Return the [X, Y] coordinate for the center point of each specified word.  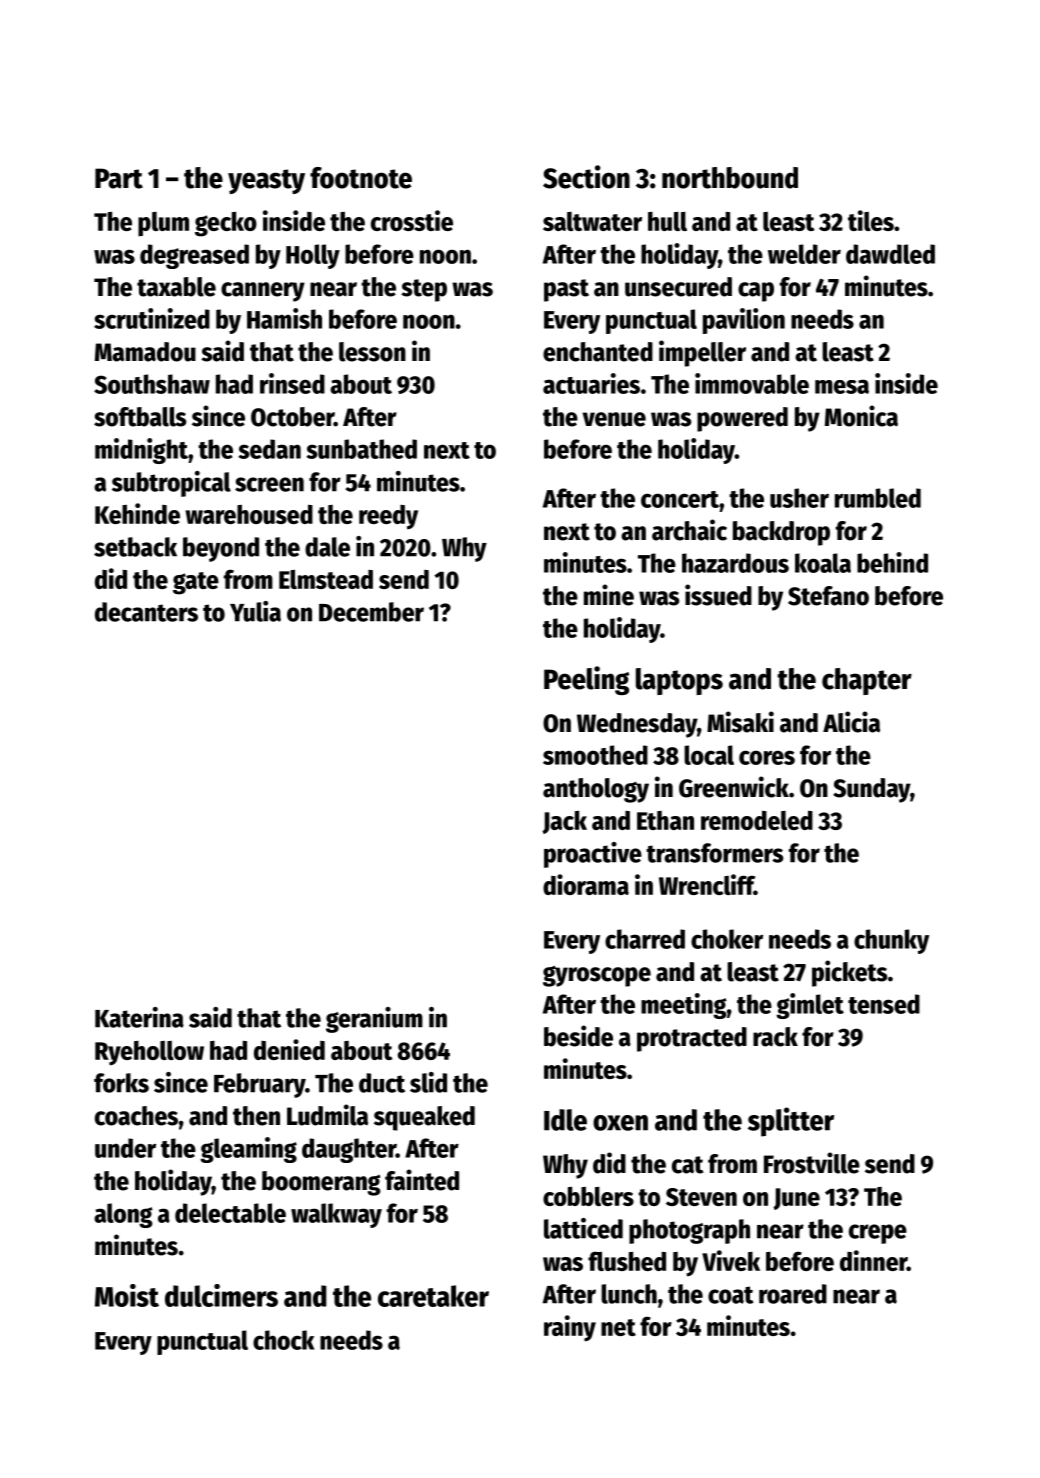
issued [718, 595]
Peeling [586, 680]
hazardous [735, 563]
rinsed [292, 383]
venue [614, 419]
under [125, 1148]
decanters [146, 612]
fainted [422, 1180]
